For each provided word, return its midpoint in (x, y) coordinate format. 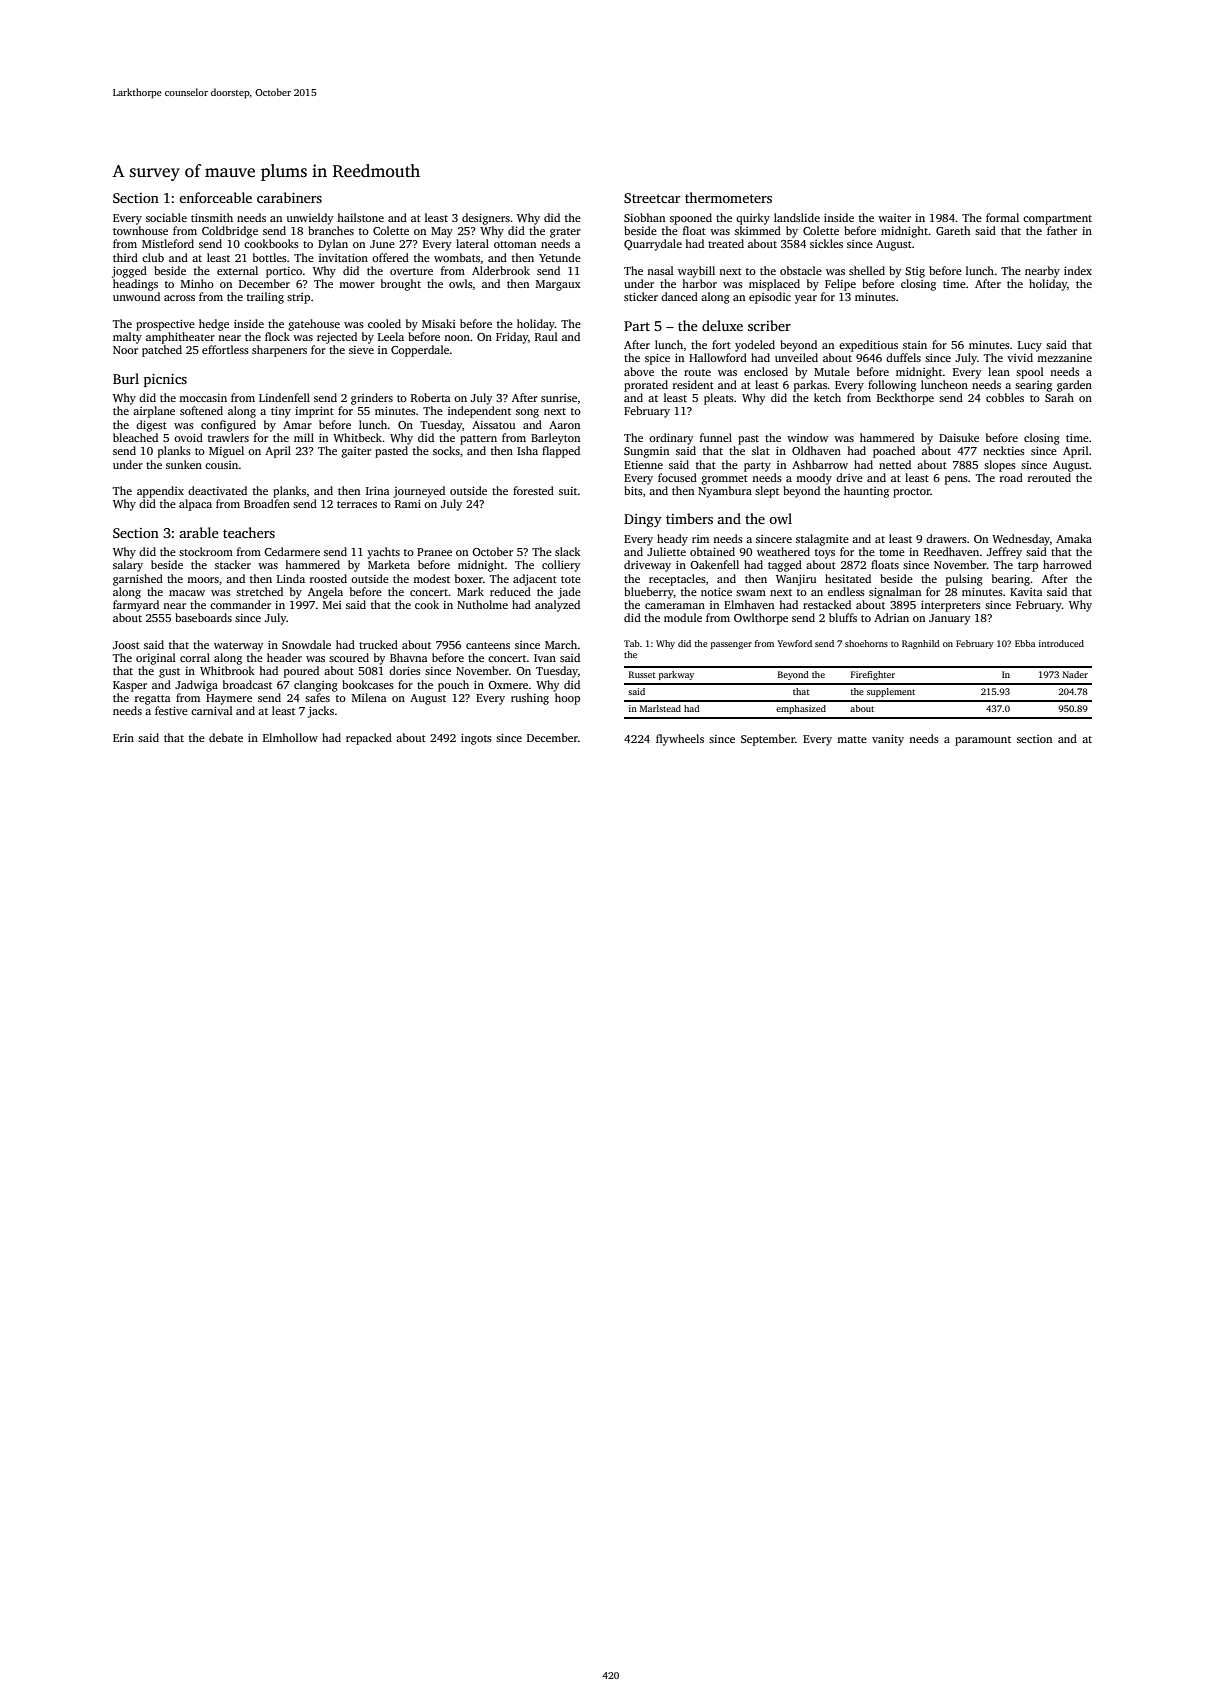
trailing (265, 298)
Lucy (1030, 346)
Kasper (130, 686)
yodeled (755, 346)
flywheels (680, 740)
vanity (888, 740)
